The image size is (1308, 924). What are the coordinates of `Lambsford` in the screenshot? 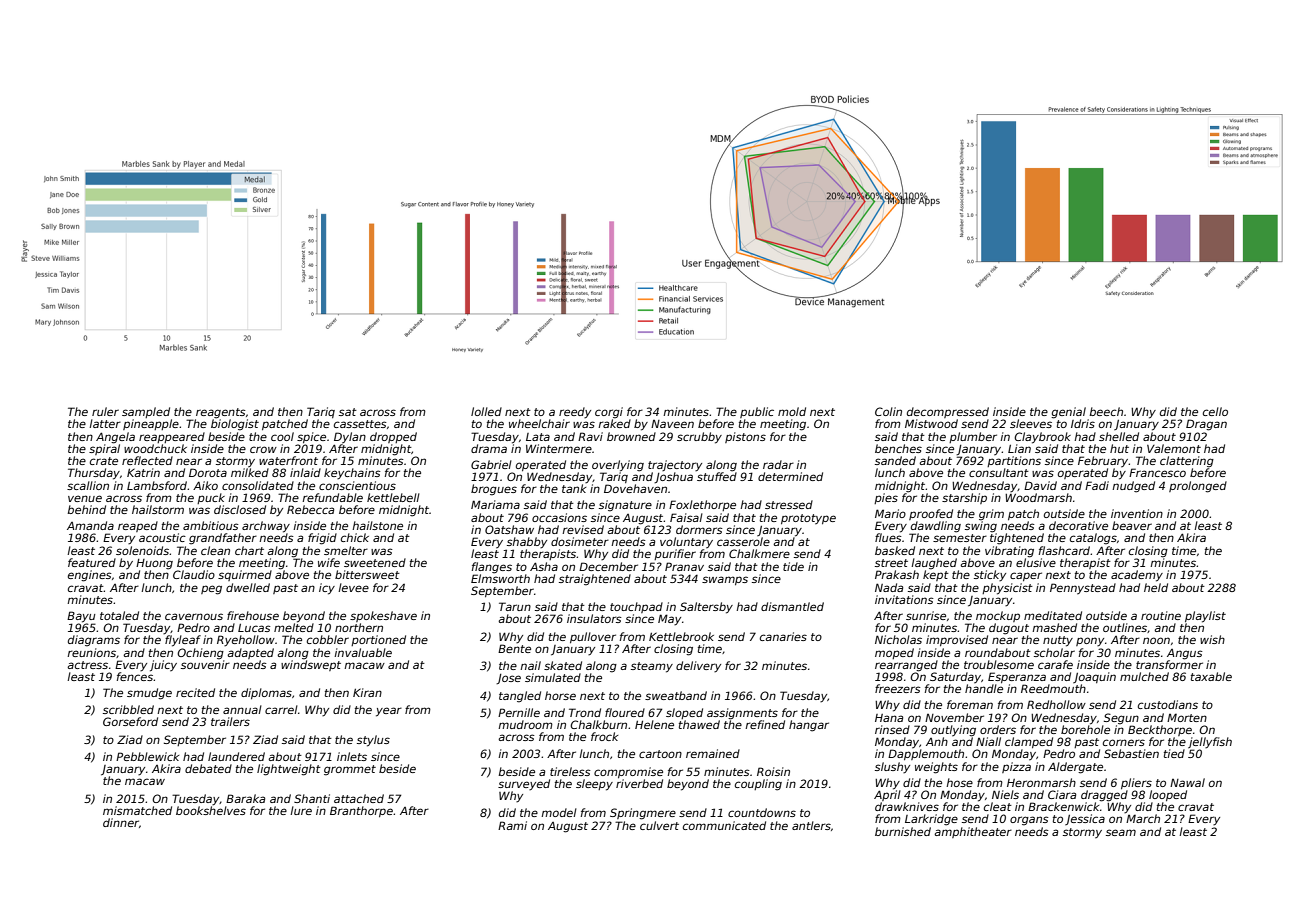 It's located at (157, 485).
